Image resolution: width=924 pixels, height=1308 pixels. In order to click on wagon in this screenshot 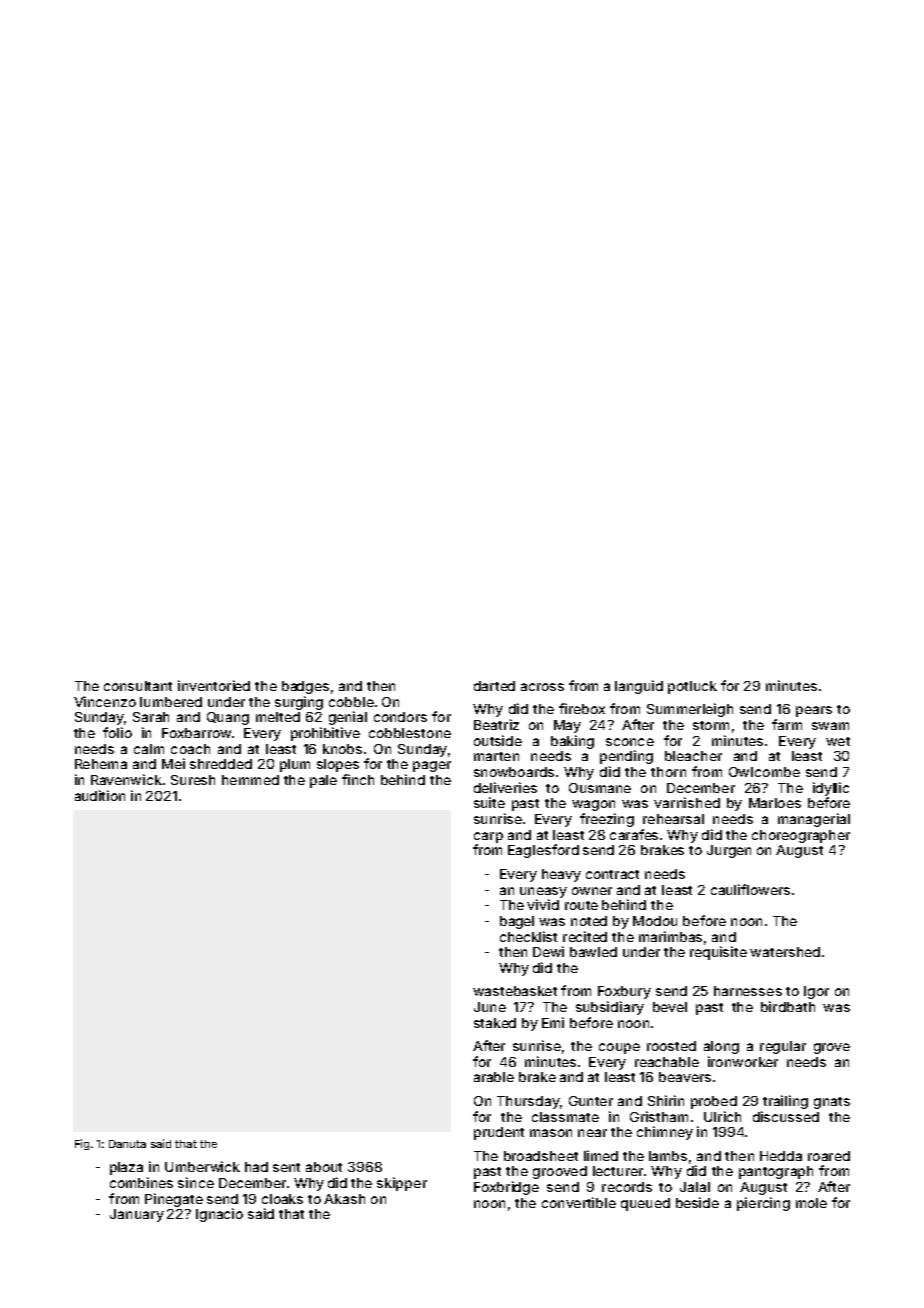, I will do `click(593, 805)`.
